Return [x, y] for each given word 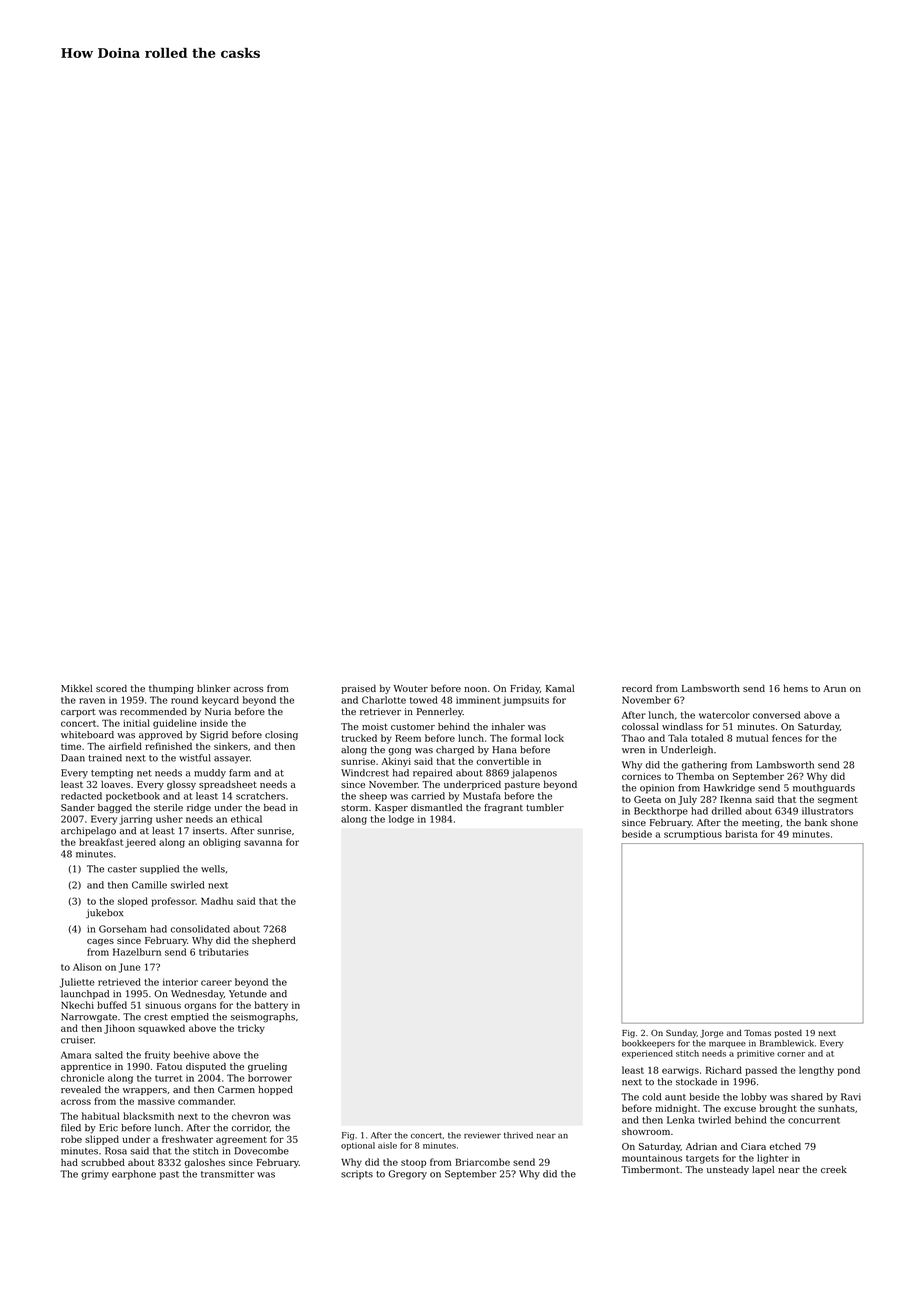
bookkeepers [648, 1044]
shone [844, 822]
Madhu [217, 901]
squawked [161, 1029]
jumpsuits [525, 701]
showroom [646, 1131]
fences [787, 738]
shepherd [274, 941]
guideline [175, 724]
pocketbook [133, 797]
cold [651, 1097]
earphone [134, 1175]
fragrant [503, 808]
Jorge [711, 1034]
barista [741, 834]
